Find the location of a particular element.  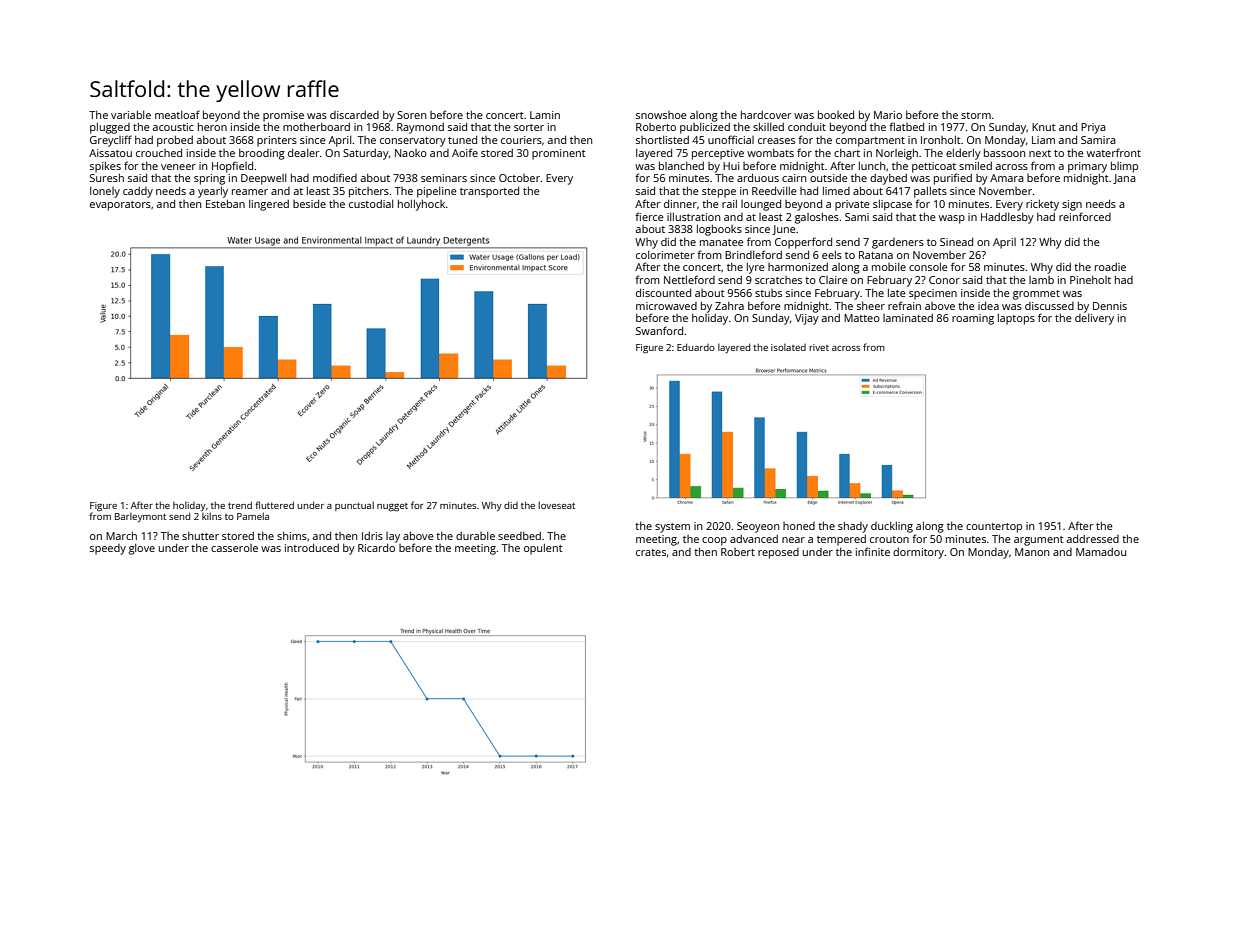

lingered is located at coordinates (269, 205).
